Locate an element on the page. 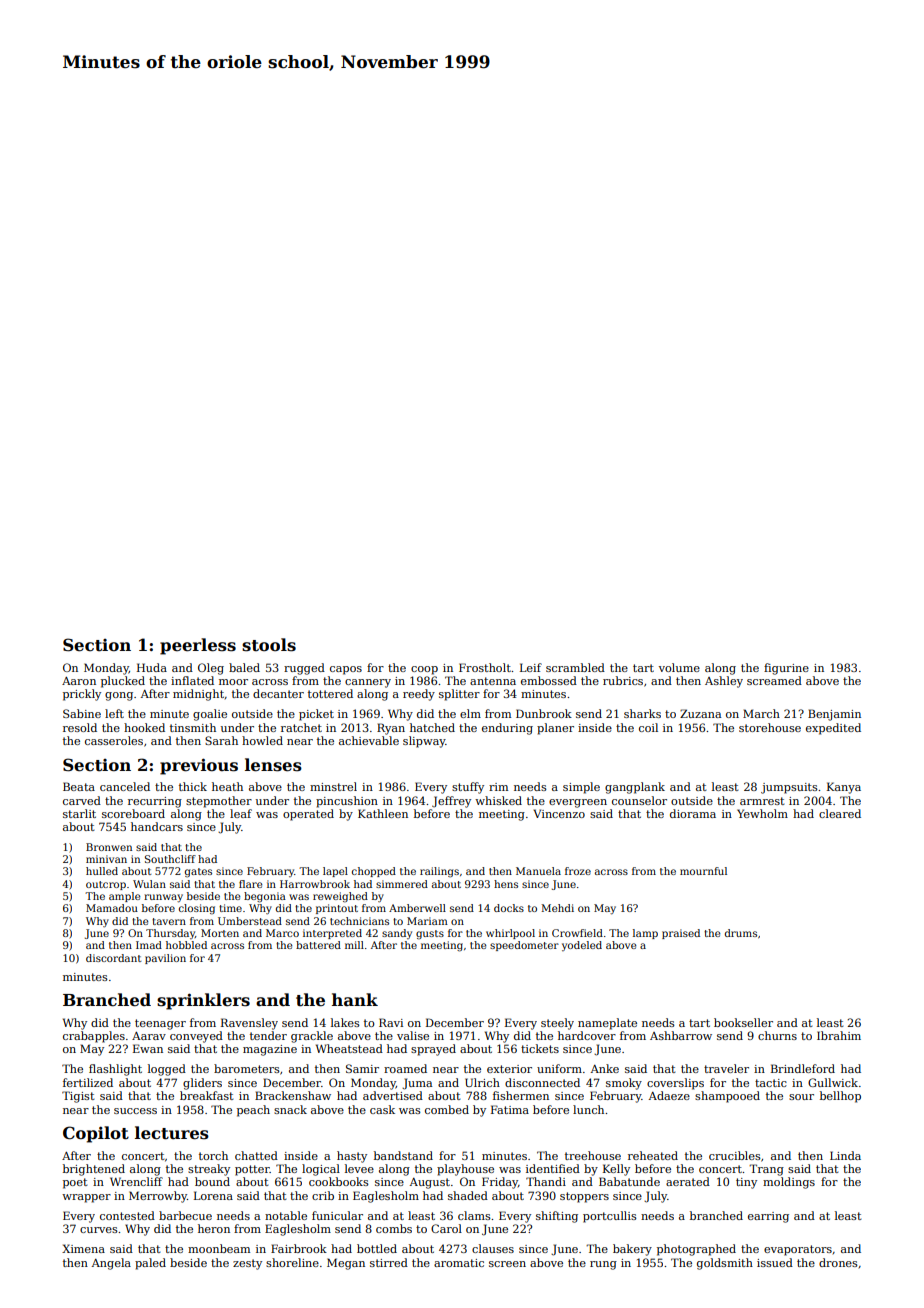 Image resolution: width=924 pixels, height=1308 pixels. paled is located at coordinates (150, 1264).
